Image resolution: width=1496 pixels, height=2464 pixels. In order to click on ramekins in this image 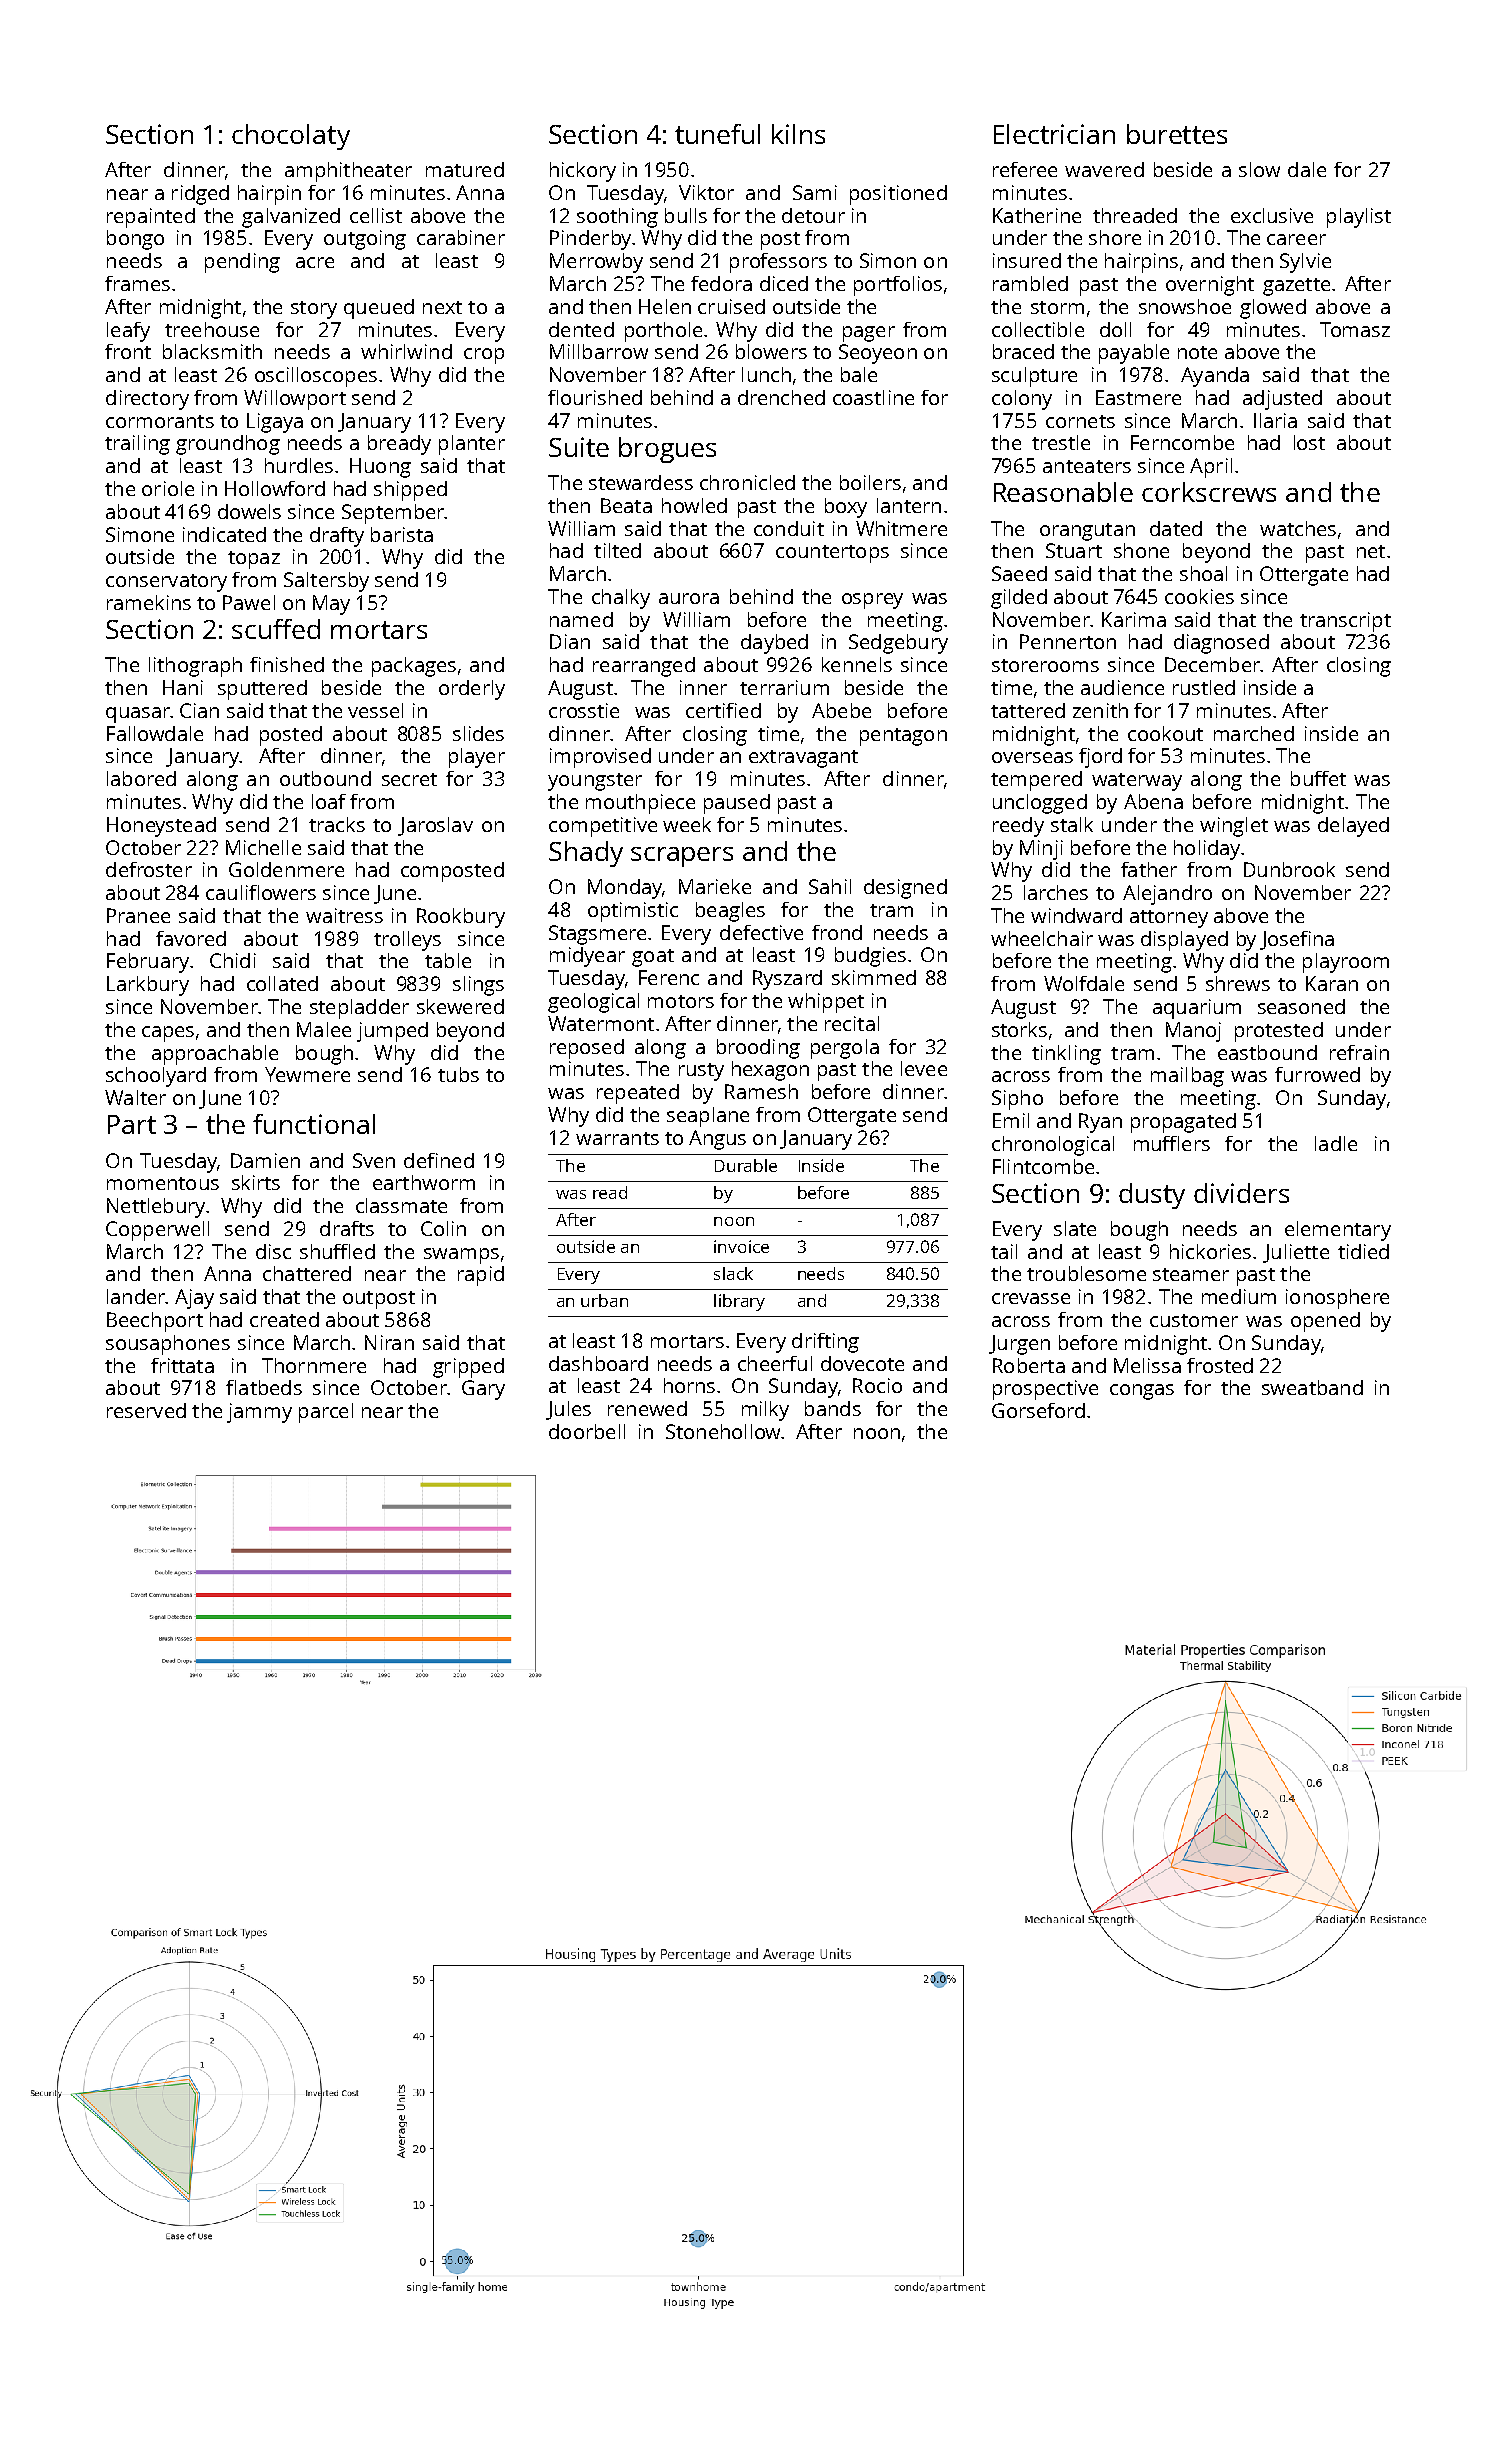, I will do `click(149, 602)`.
